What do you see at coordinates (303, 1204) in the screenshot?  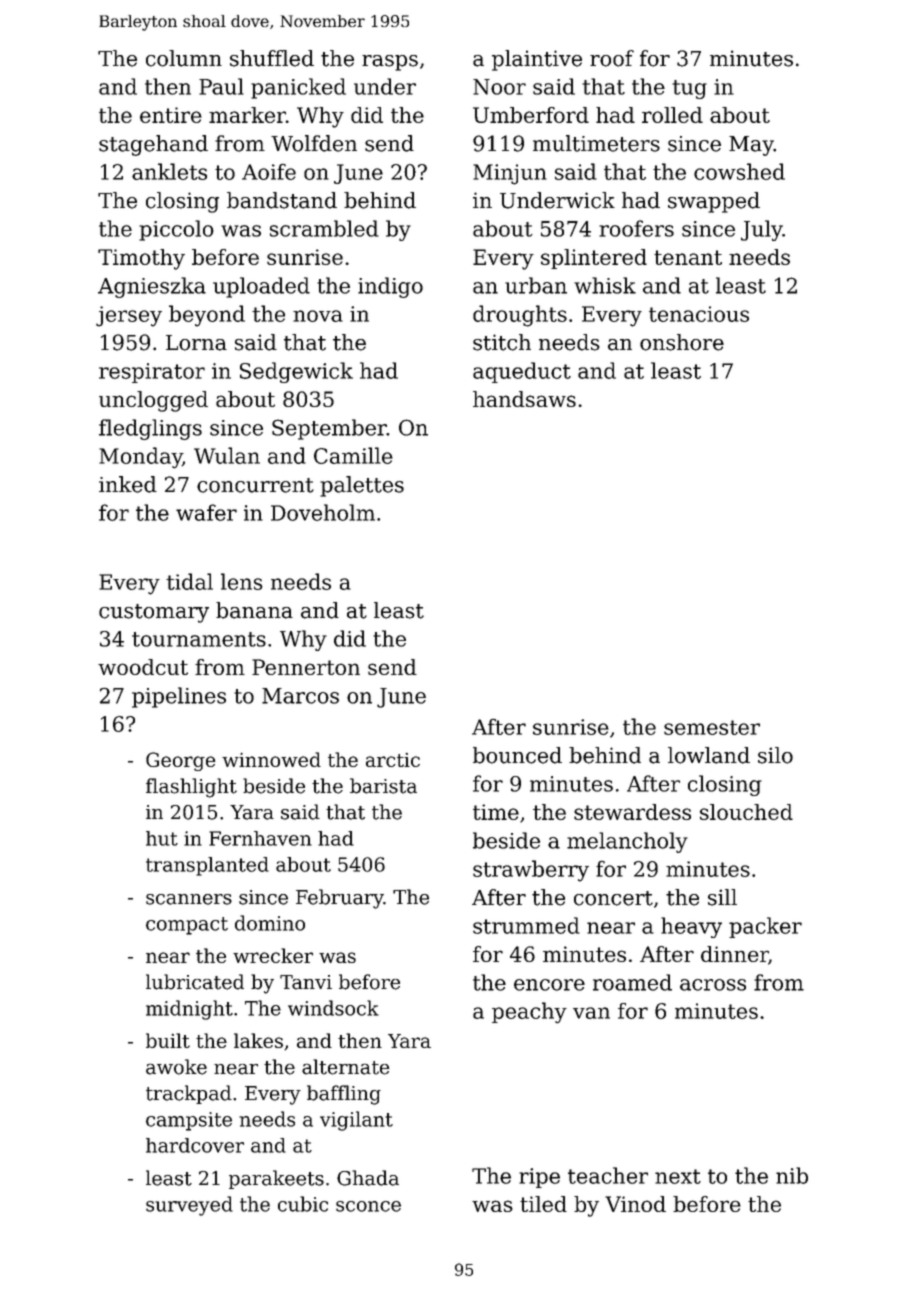 I see `cubic` at bounding box center [303, 1204].
